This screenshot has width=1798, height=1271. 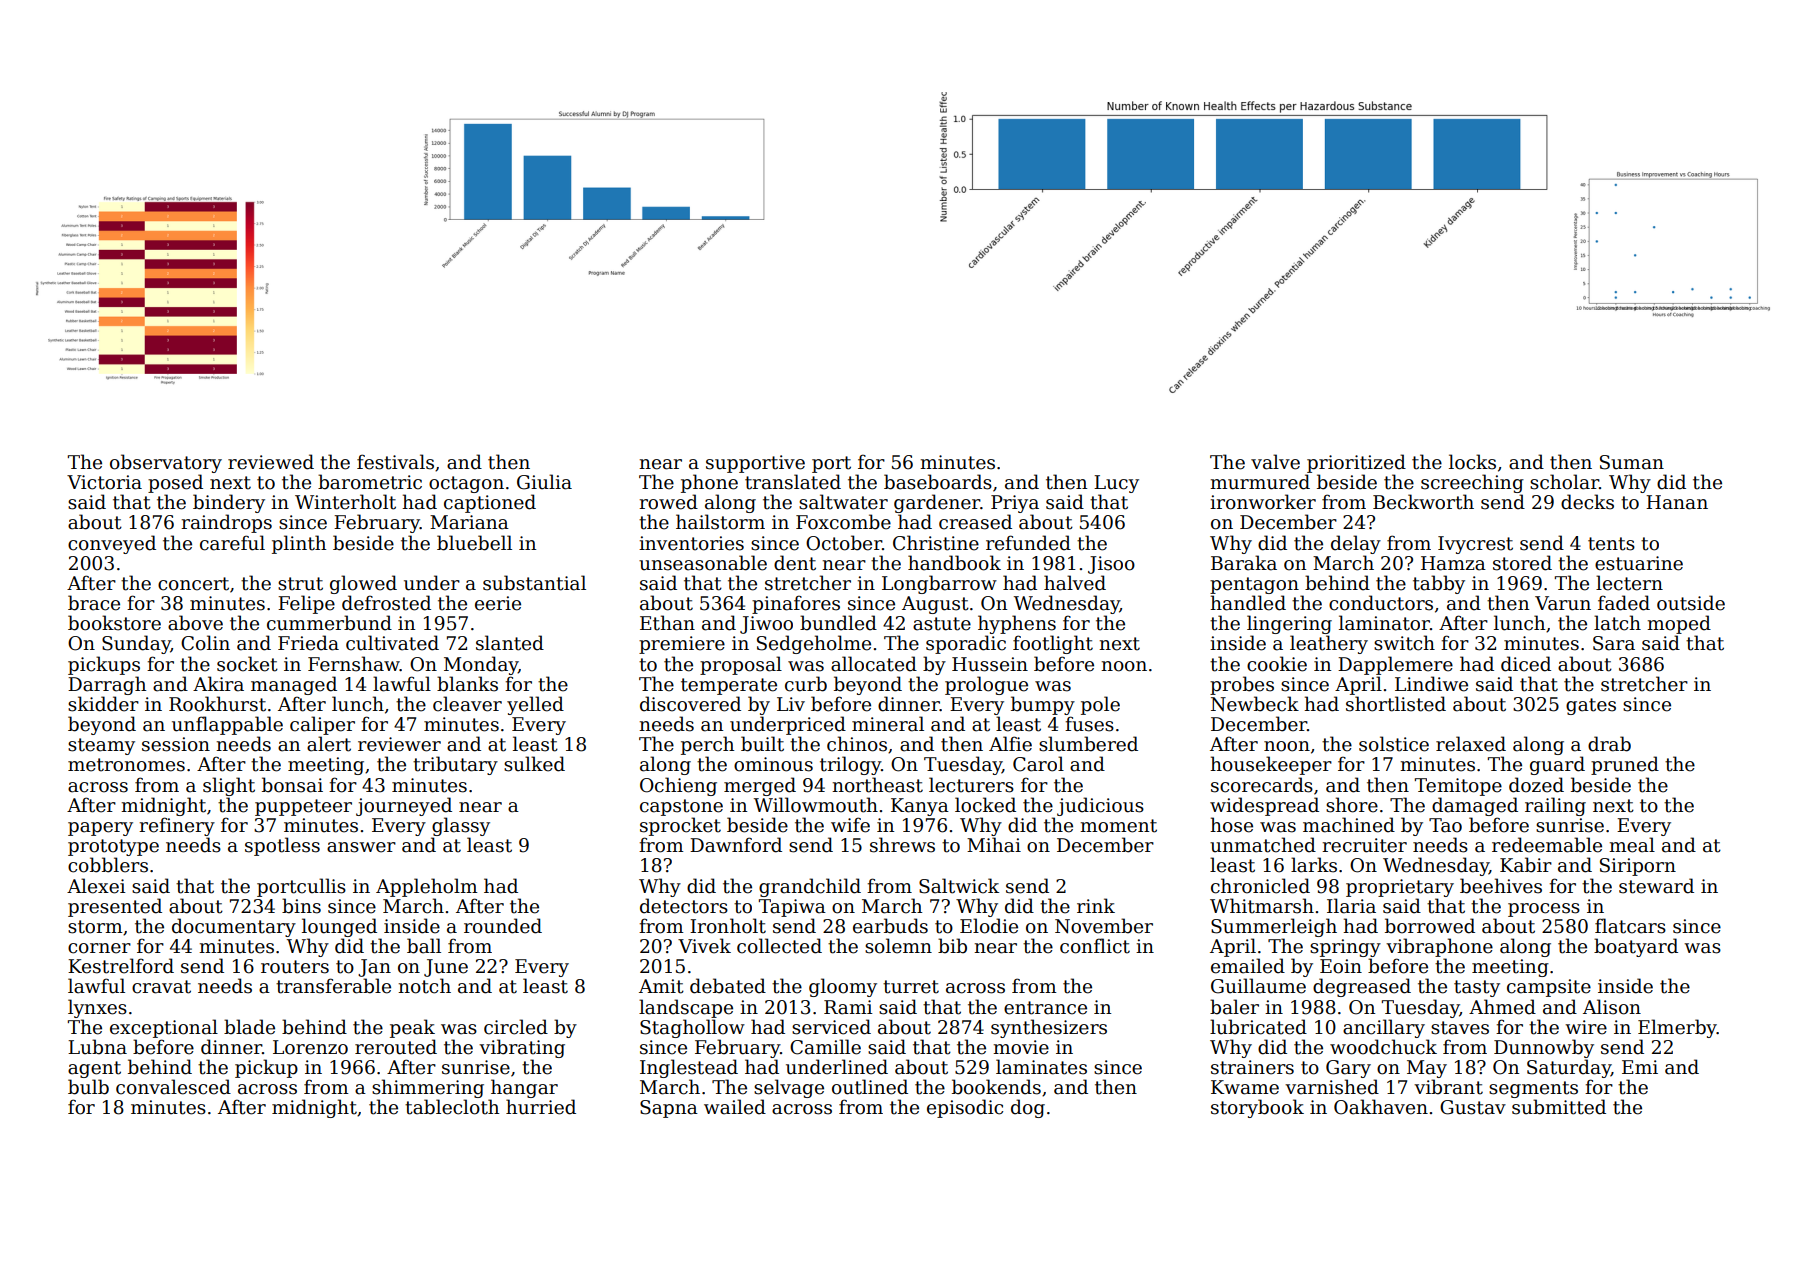 I want to click on sulked, so click(x=534, y=764).
